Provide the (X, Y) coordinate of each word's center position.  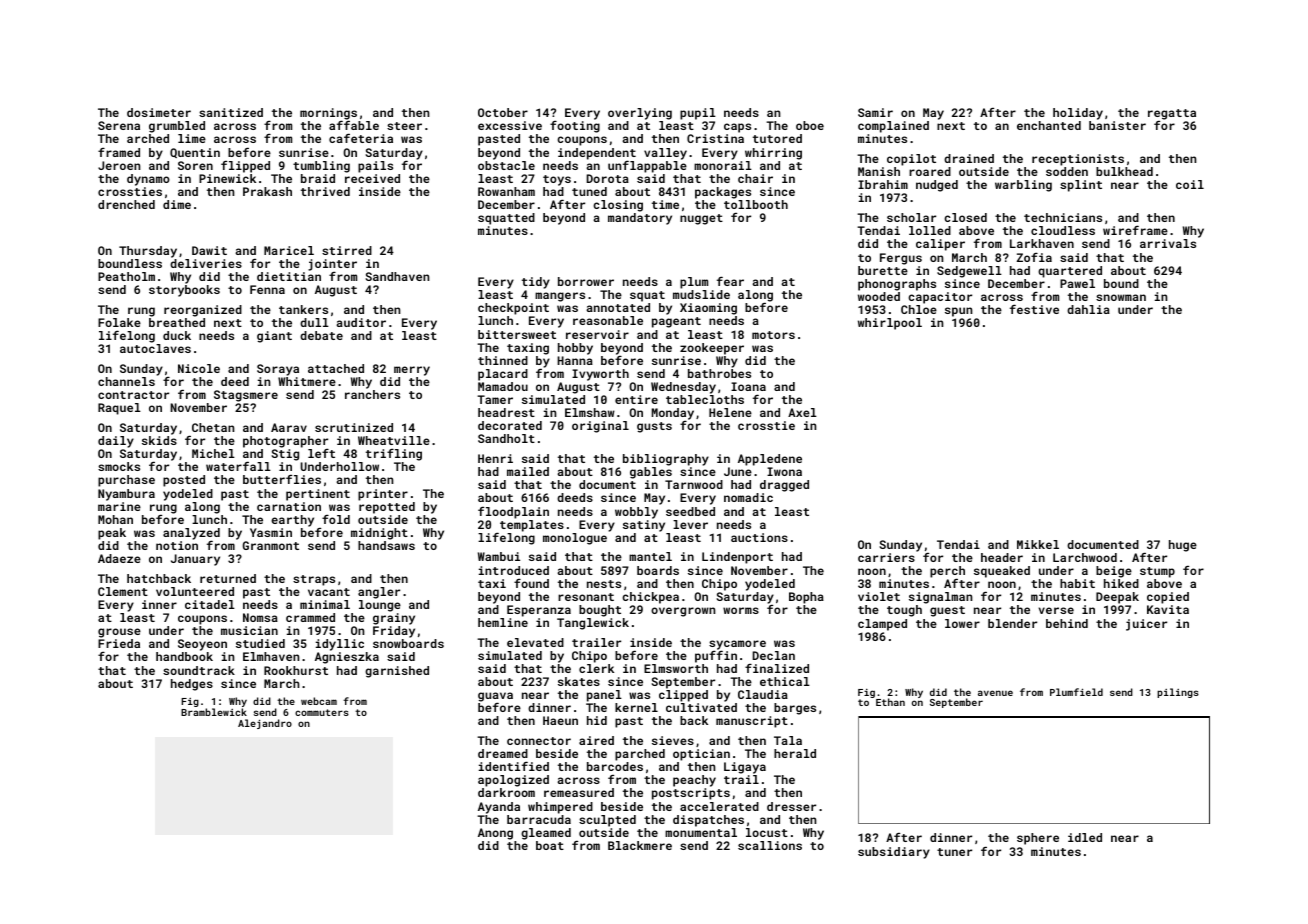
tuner (954, 852)
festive (1034, 309)
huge (1183, 546)
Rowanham (506, 191)
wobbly (636, 513)
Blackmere (640, 845)
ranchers (372, 394)
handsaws (386, 545)
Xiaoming (708, 309)
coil (1190, 184)
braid (318, 178)
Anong (495, 834)
